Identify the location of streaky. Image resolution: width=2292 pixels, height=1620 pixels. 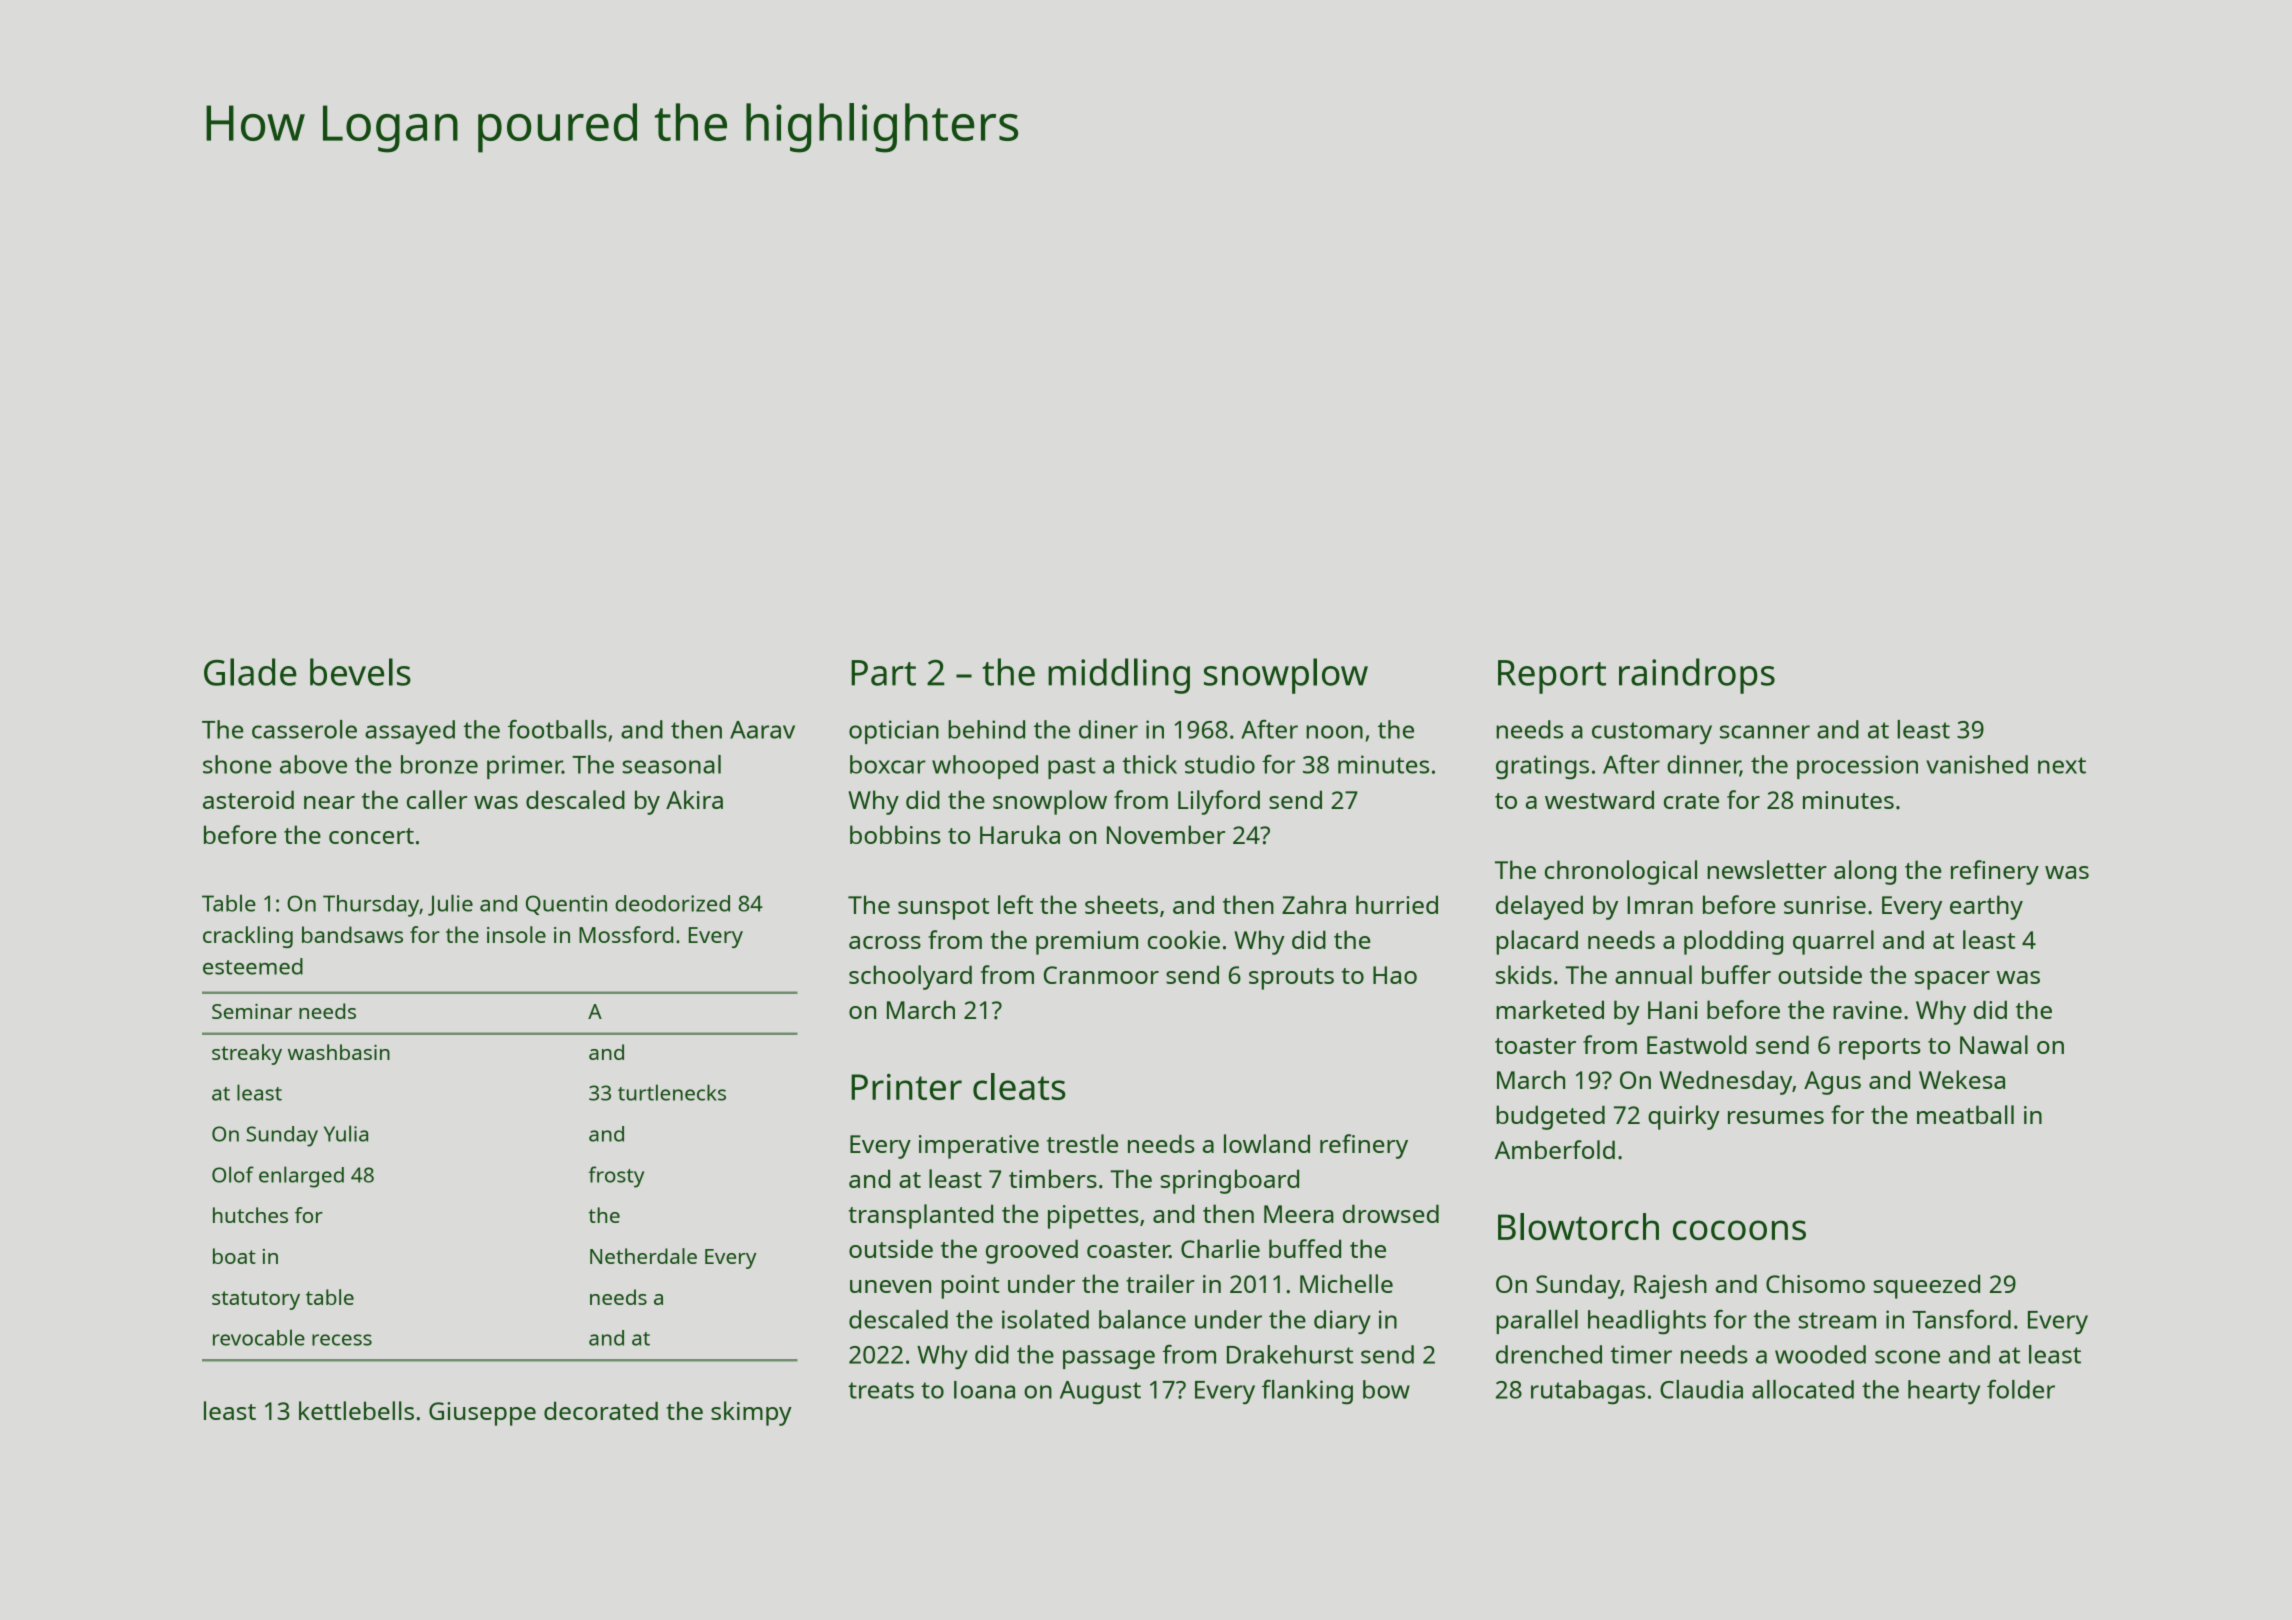
(247, 1054).
